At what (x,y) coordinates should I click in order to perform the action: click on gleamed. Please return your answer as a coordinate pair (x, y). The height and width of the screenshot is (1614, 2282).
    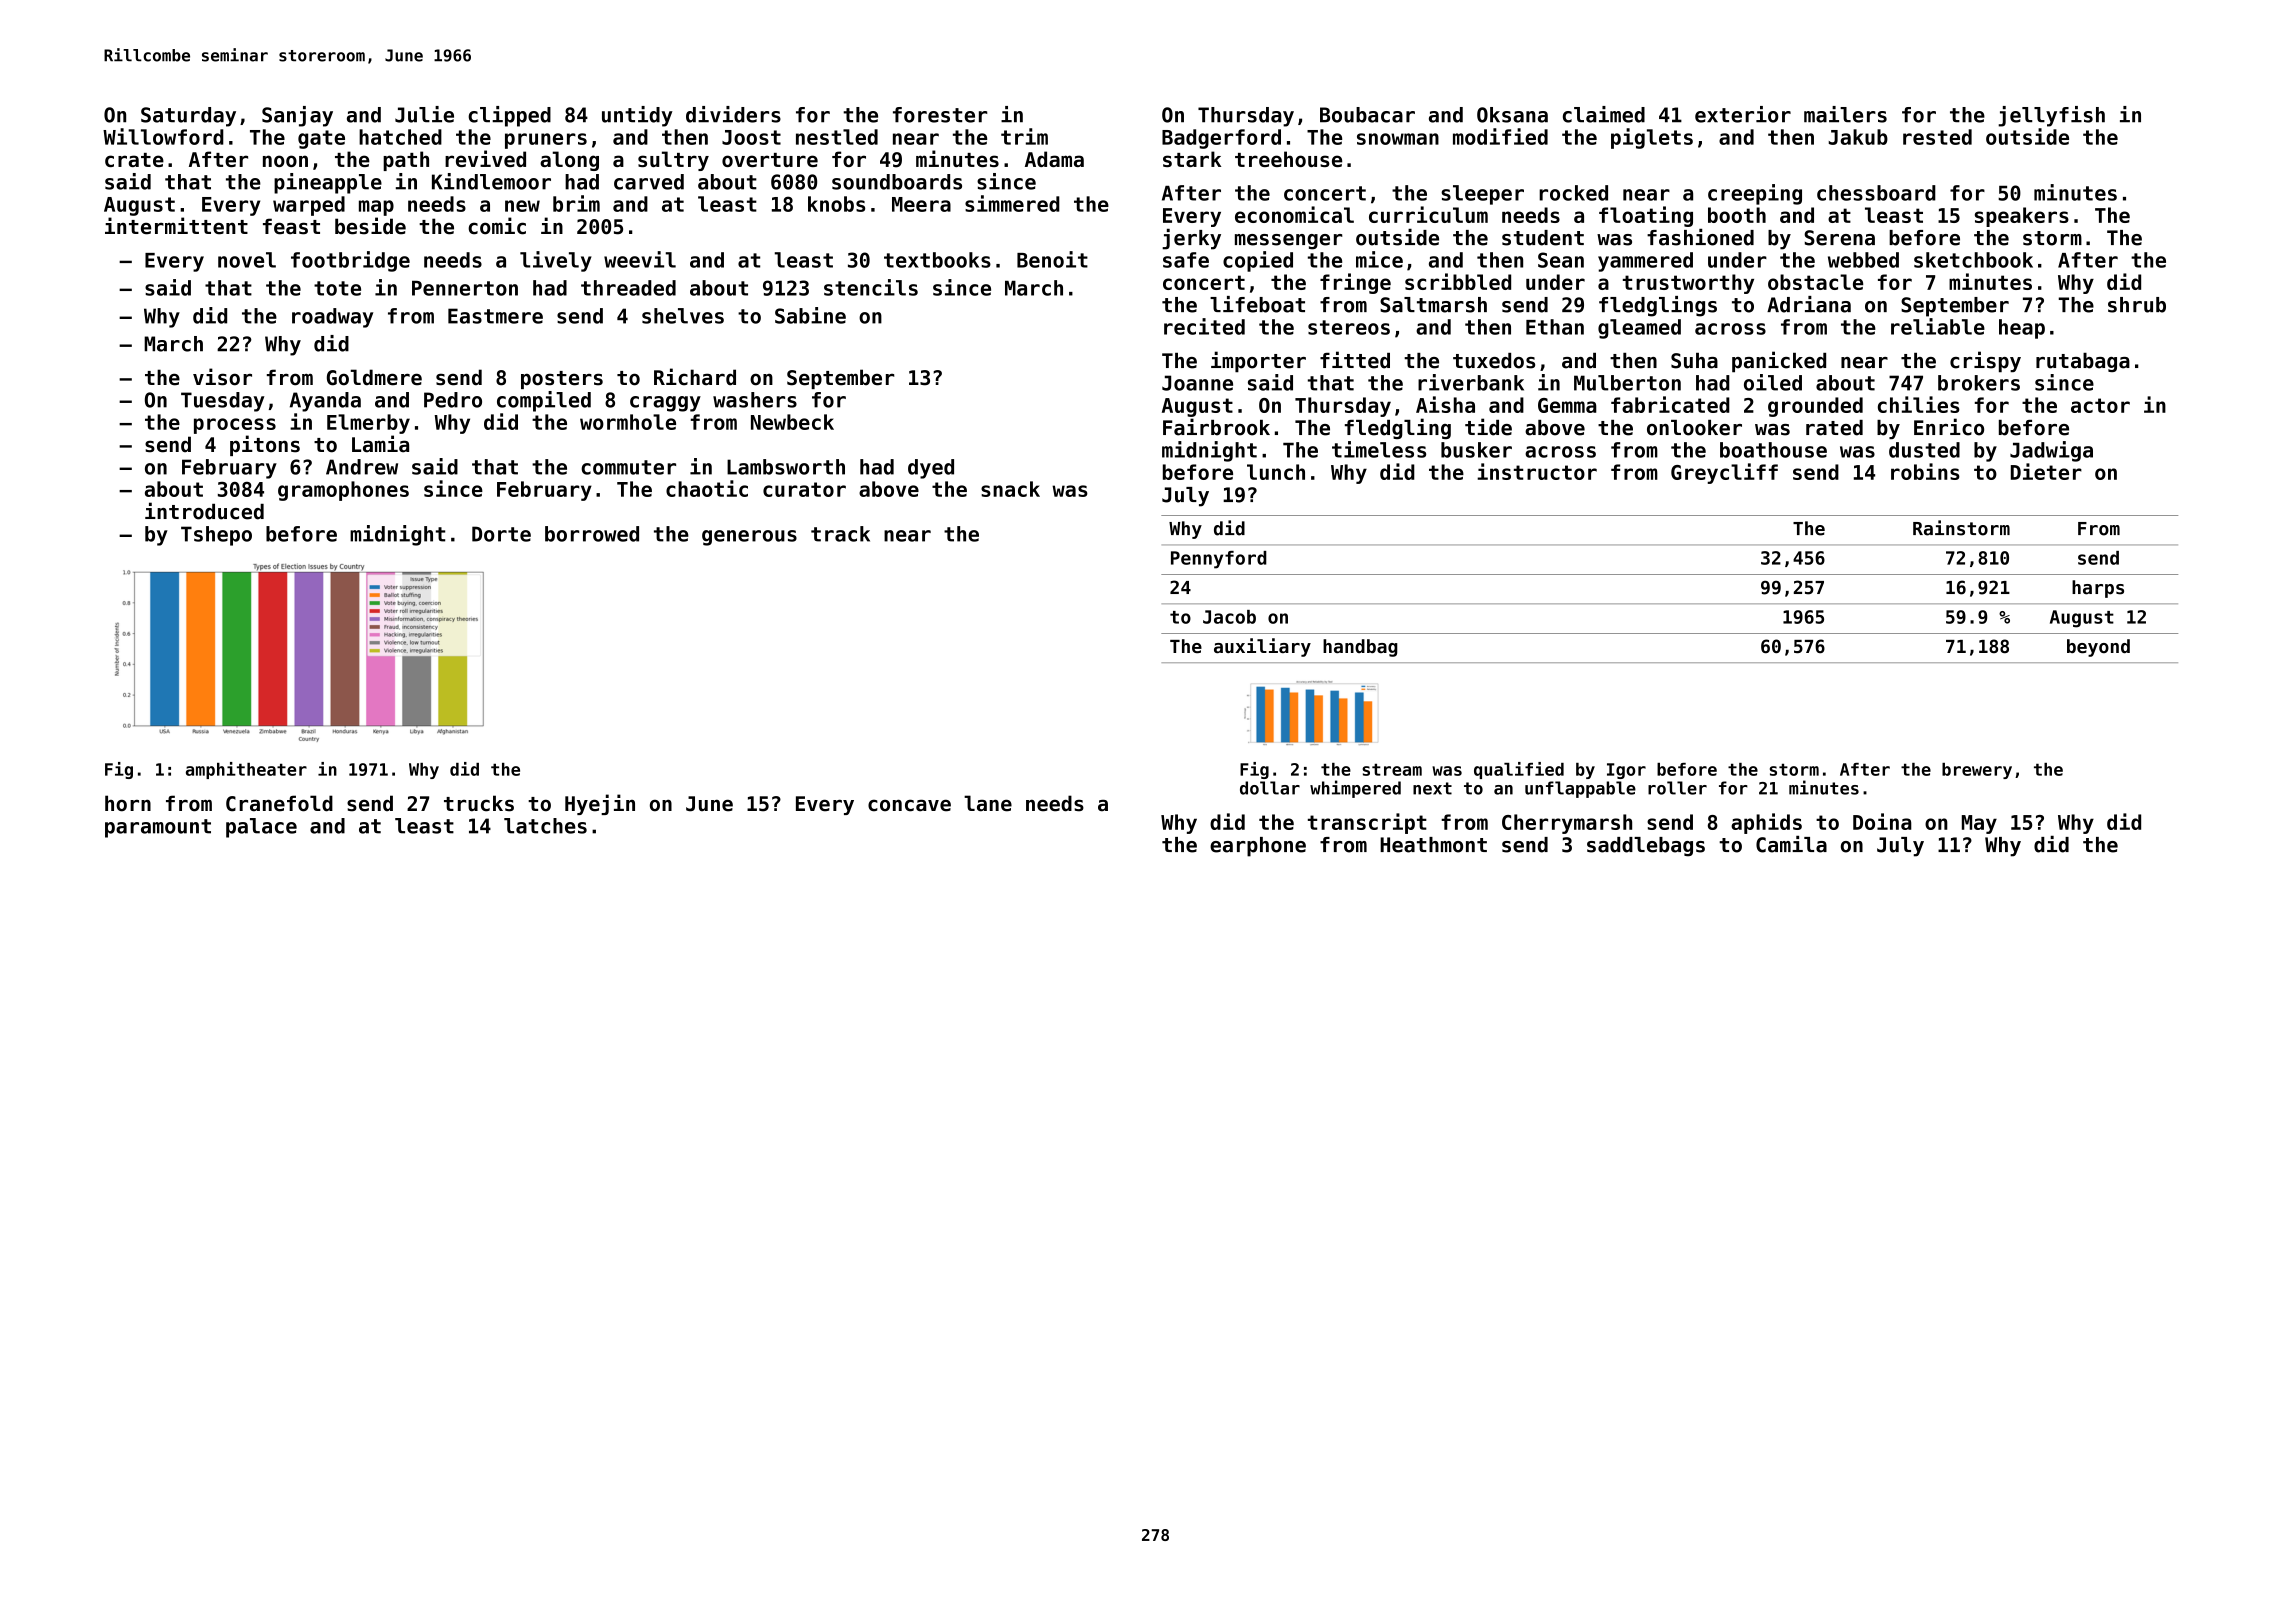
    Looking at the image, I should click on (1639, 329).
